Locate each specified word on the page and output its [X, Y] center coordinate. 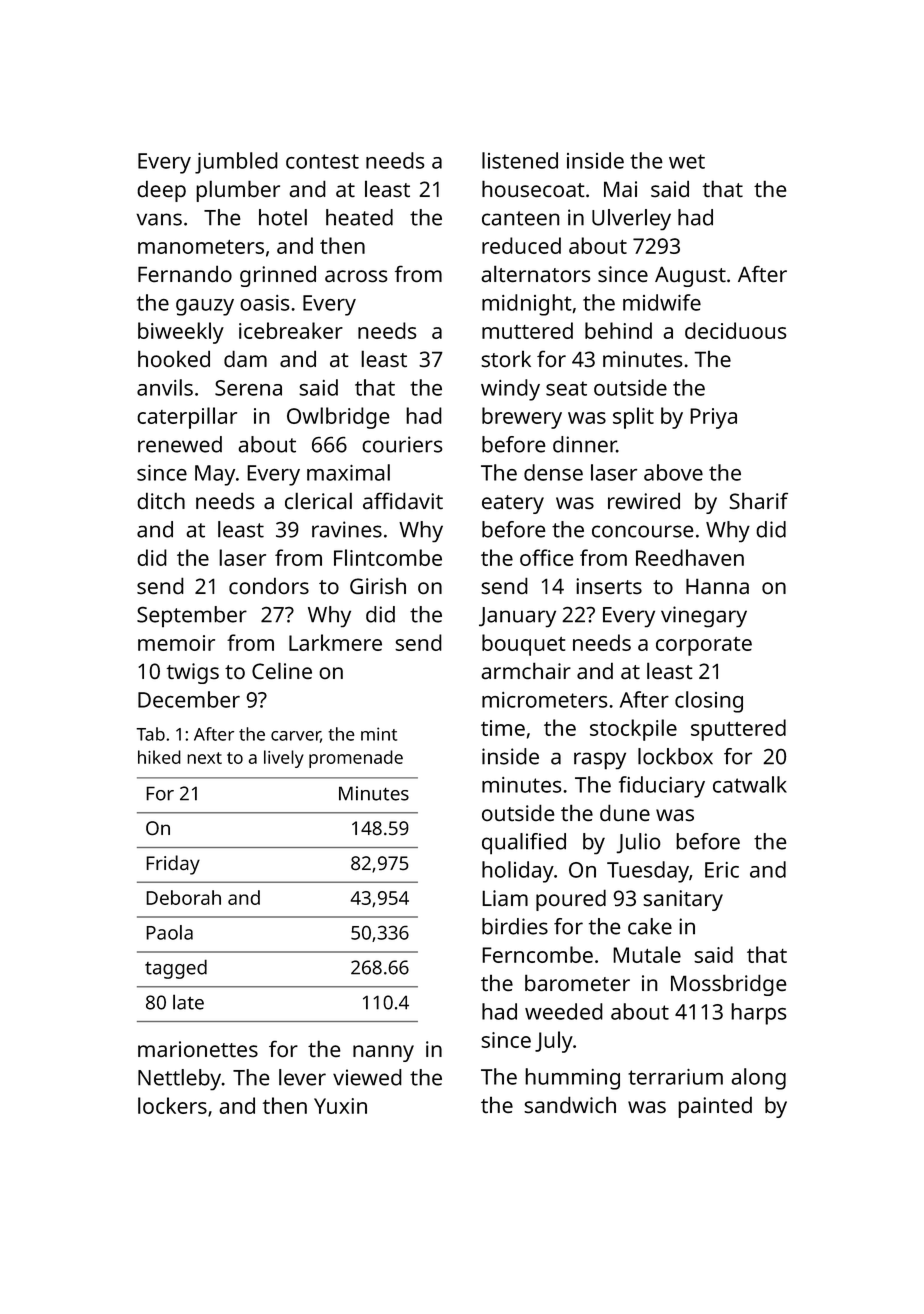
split [633, 418]
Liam [505, 898]
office [547, 557]
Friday [173, 865]
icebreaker [291, 330]
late [188, 1002]
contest [322, 161]
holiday [518, 872]
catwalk [750, 784]
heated [359, 217]
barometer [577, 982]
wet [687, 161]
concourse [642, 531]
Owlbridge [338, 418]
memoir [176, 643]
